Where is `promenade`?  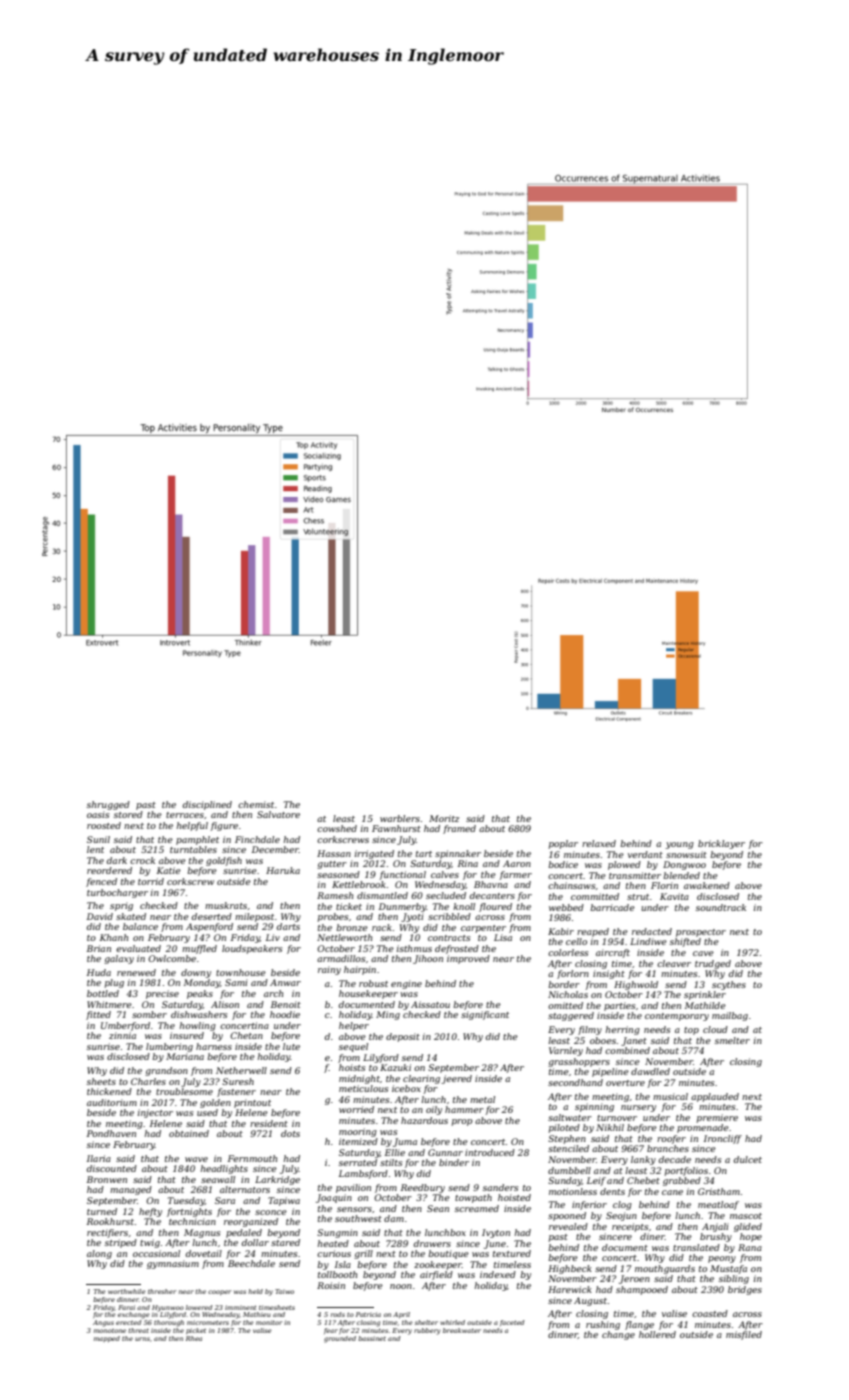 promenade is located at coordinates (703, 1128).
